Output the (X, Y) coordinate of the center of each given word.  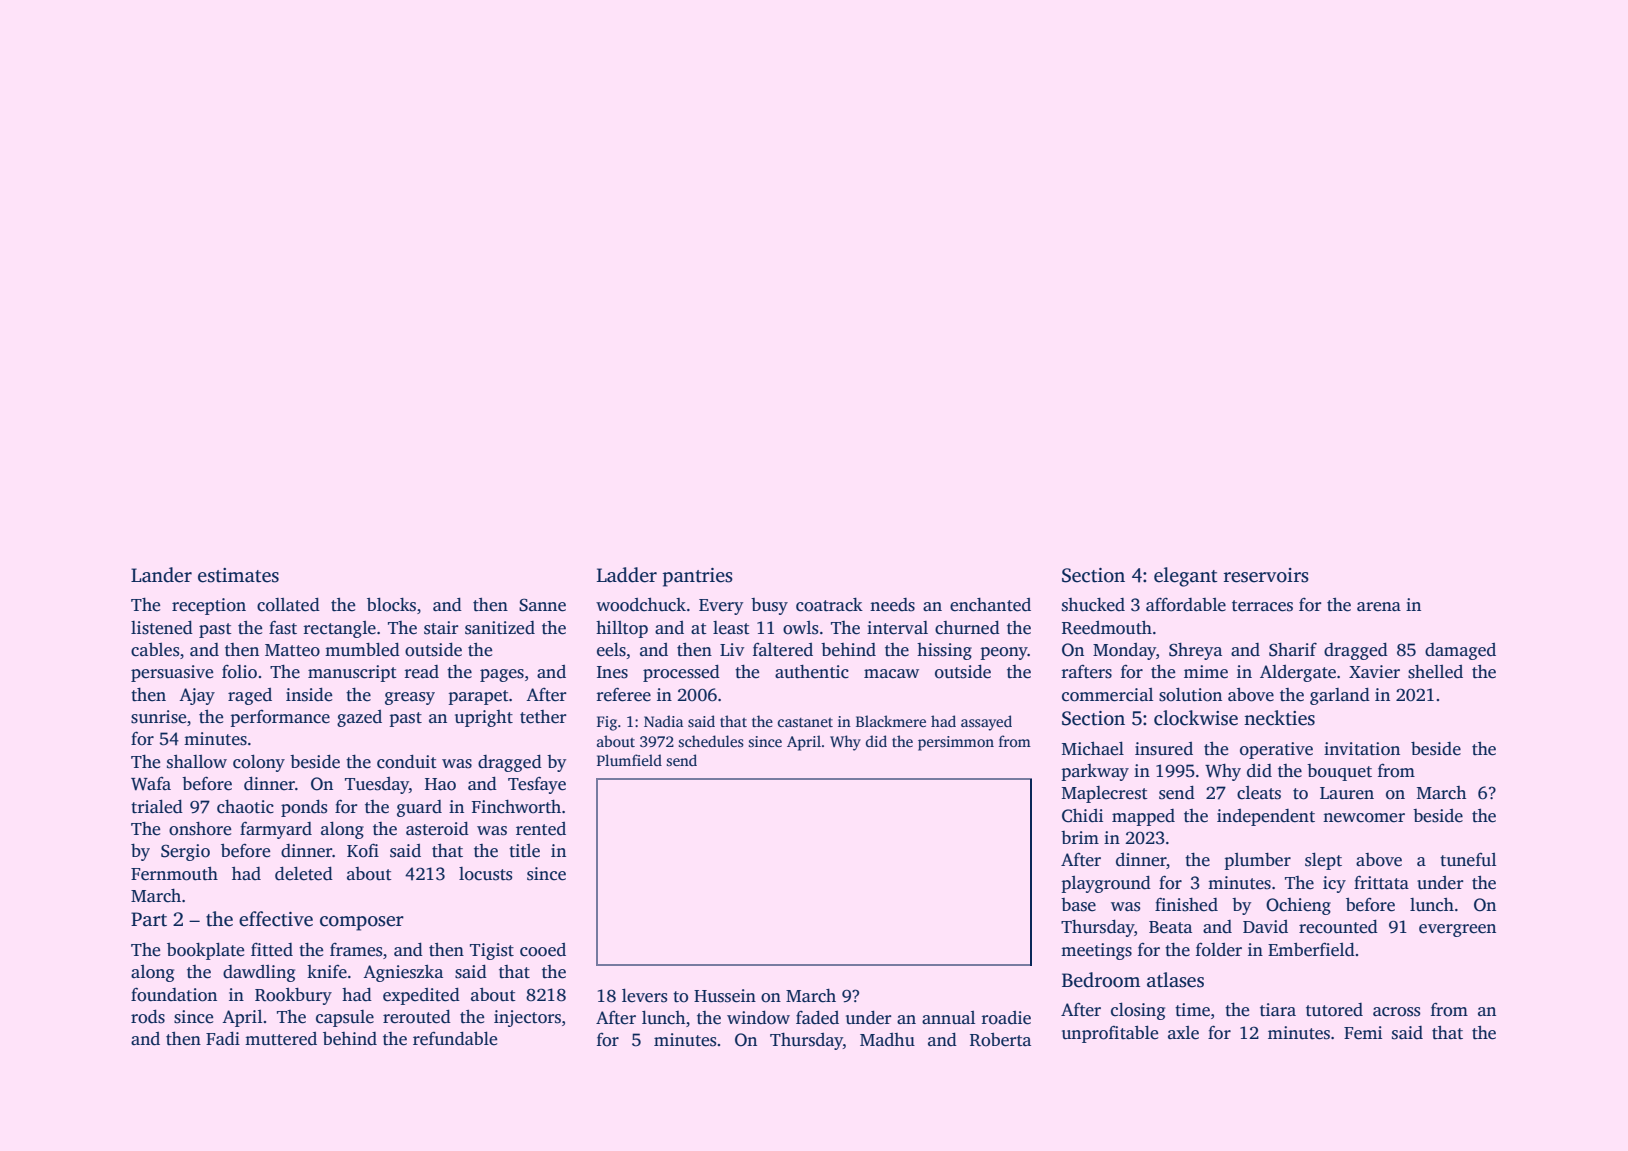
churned (967, 627)
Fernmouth (174, 874)
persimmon (956, 743)
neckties (1279, 718)
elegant (1186, 577)
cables (155, 650)
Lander (161, 575)
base (1078, 905)
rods (148, 1016)
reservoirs (1266, 575)
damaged (1460, 651)
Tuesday (377, 785)
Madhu (887, 1040)
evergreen (1457, 930)
